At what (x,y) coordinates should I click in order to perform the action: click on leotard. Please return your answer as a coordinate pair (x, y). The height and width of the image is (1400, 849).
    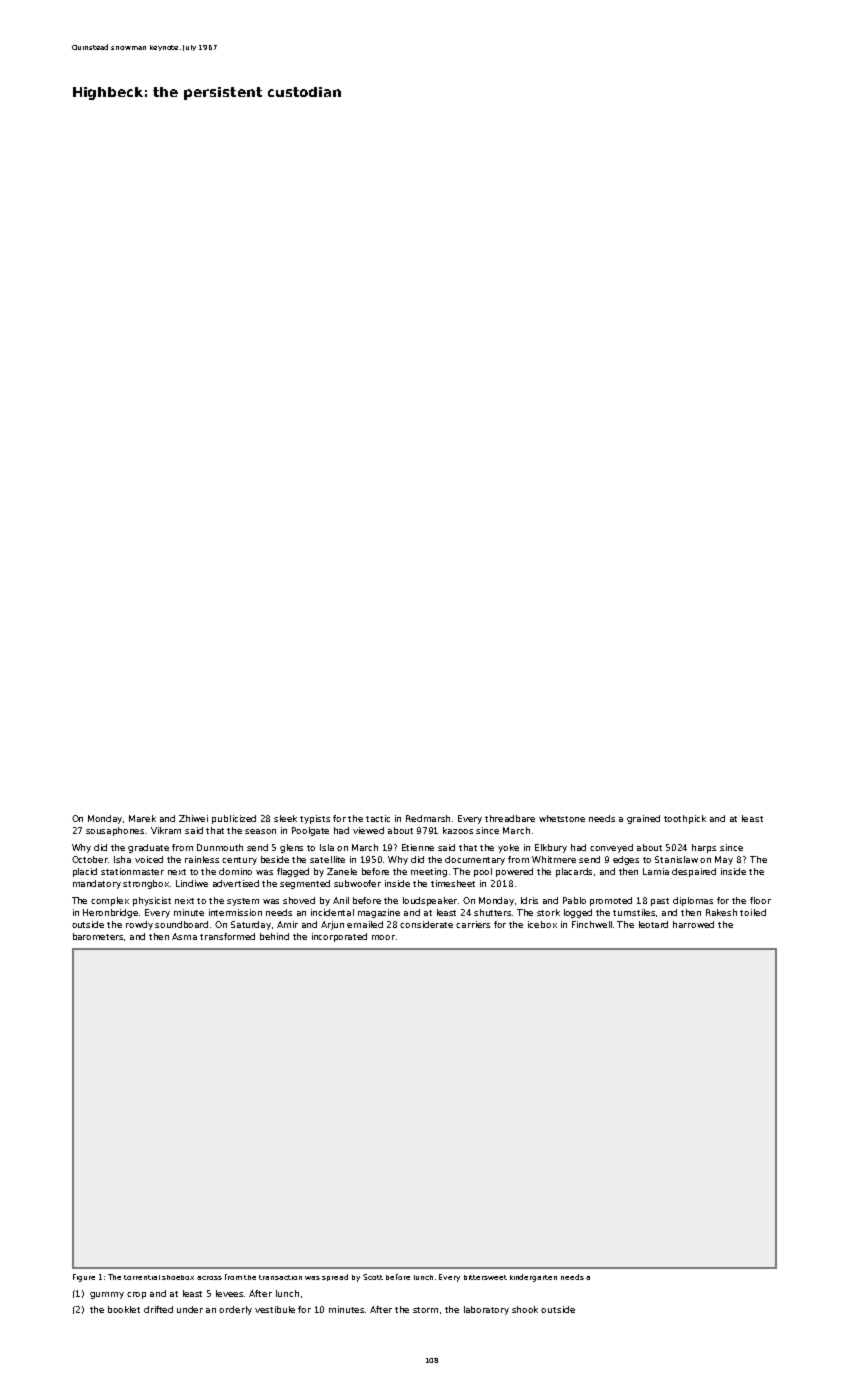
    Looking at the image, I should click on (653, 924).
